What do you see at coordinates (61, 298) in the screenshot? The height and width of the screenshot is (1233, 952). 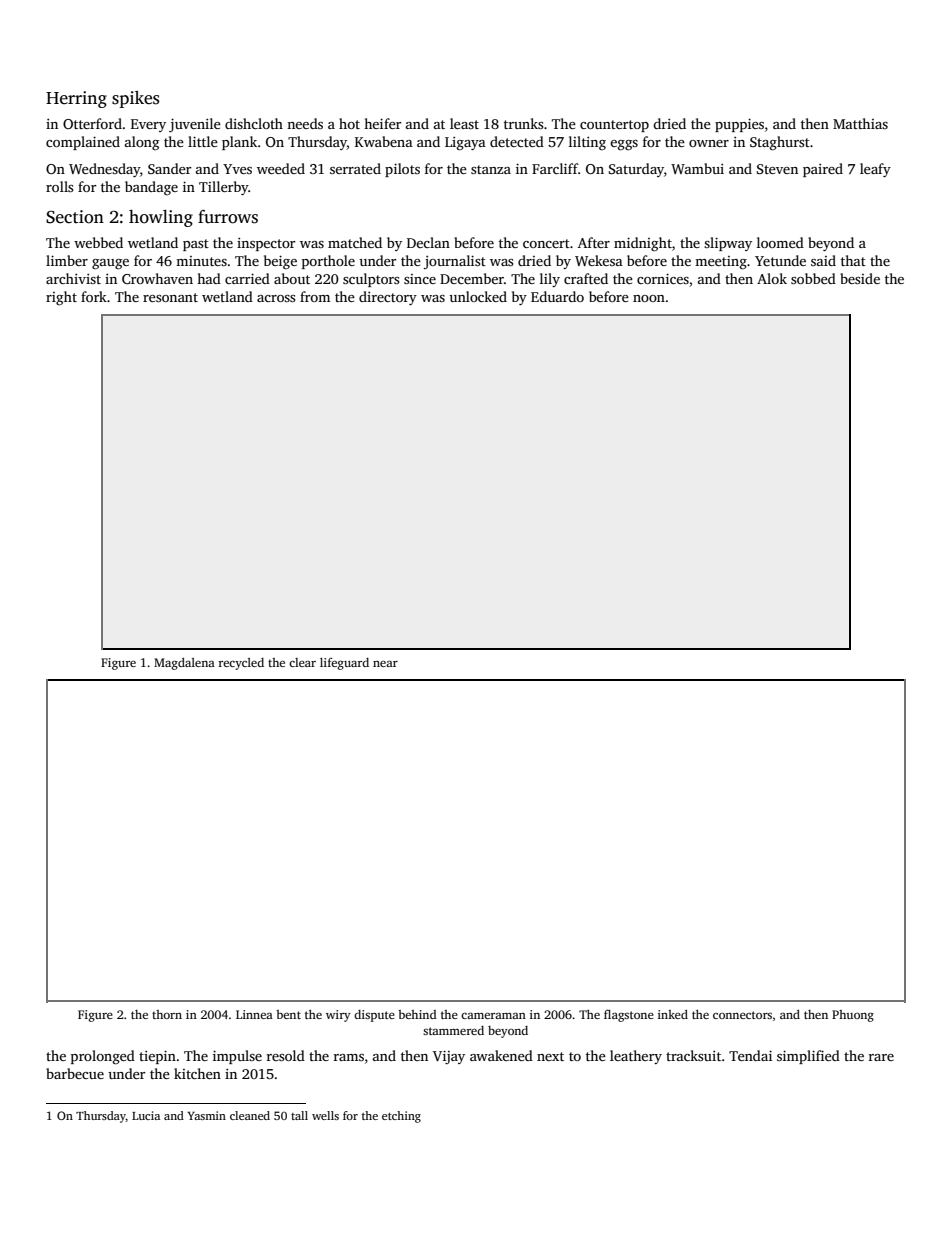 I see `right` at bounding box center [61, 298].
